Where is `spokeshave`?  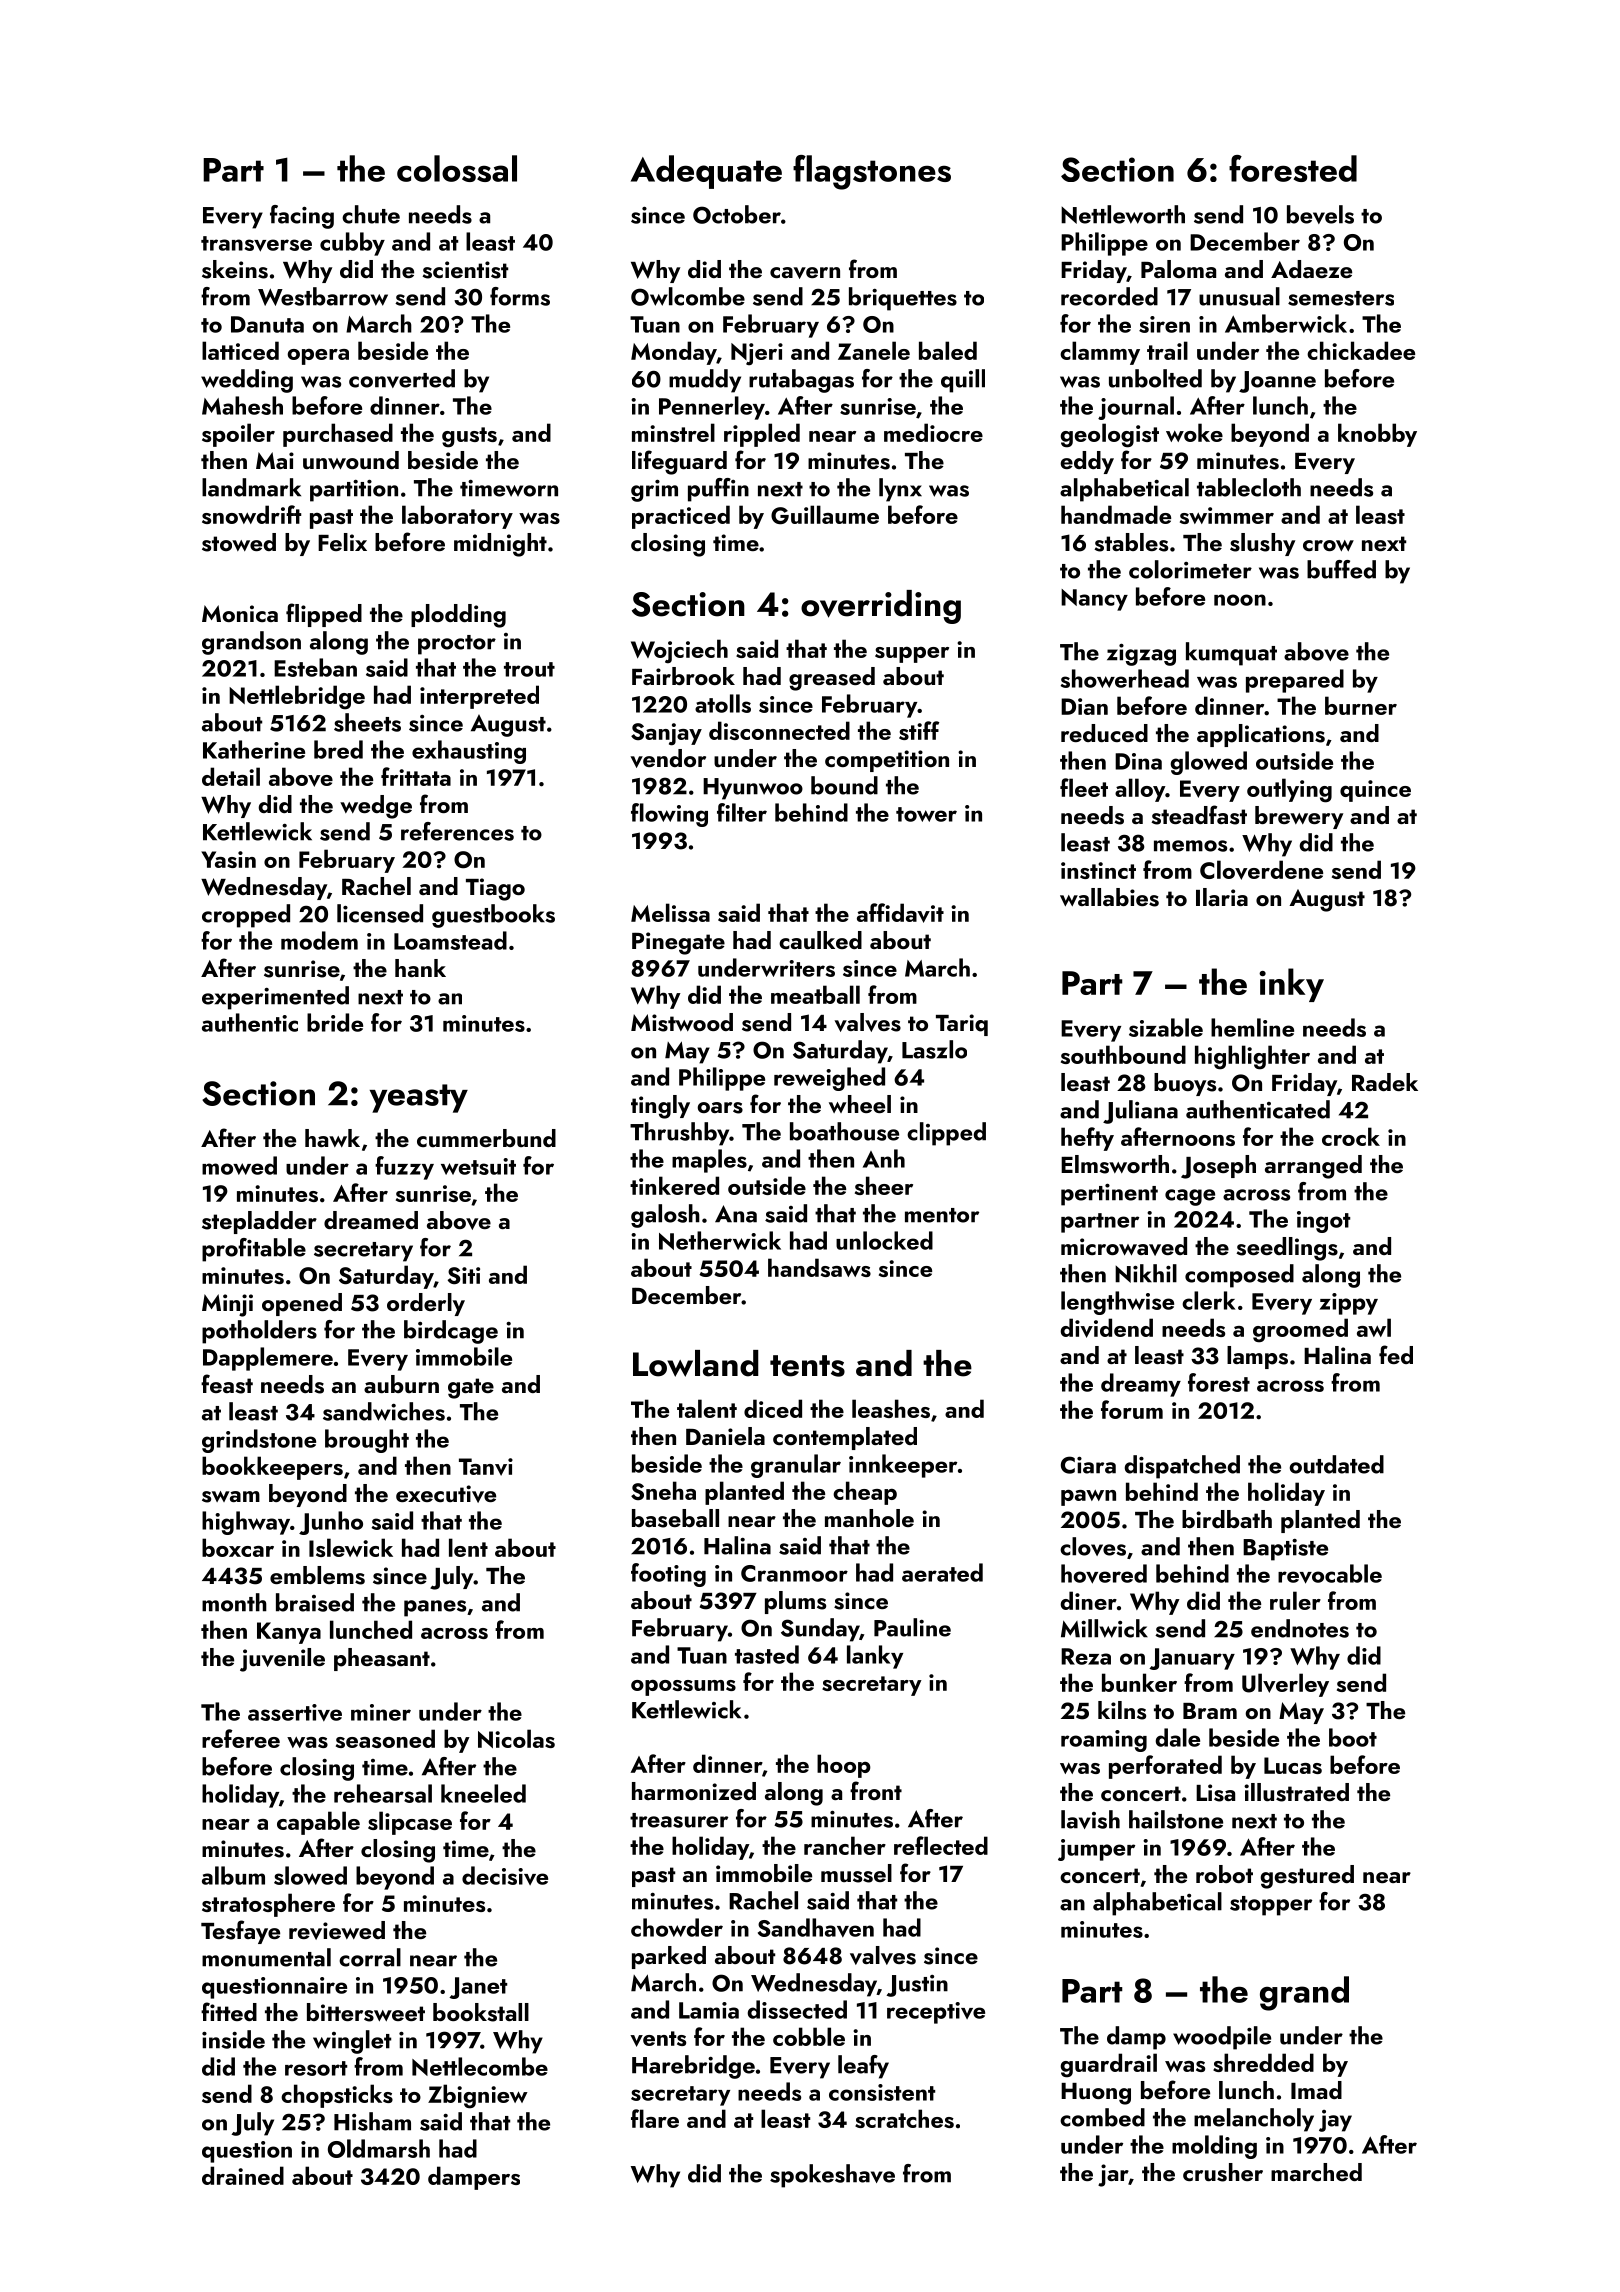
spokeshave is located at coordinates (832, 2176).
